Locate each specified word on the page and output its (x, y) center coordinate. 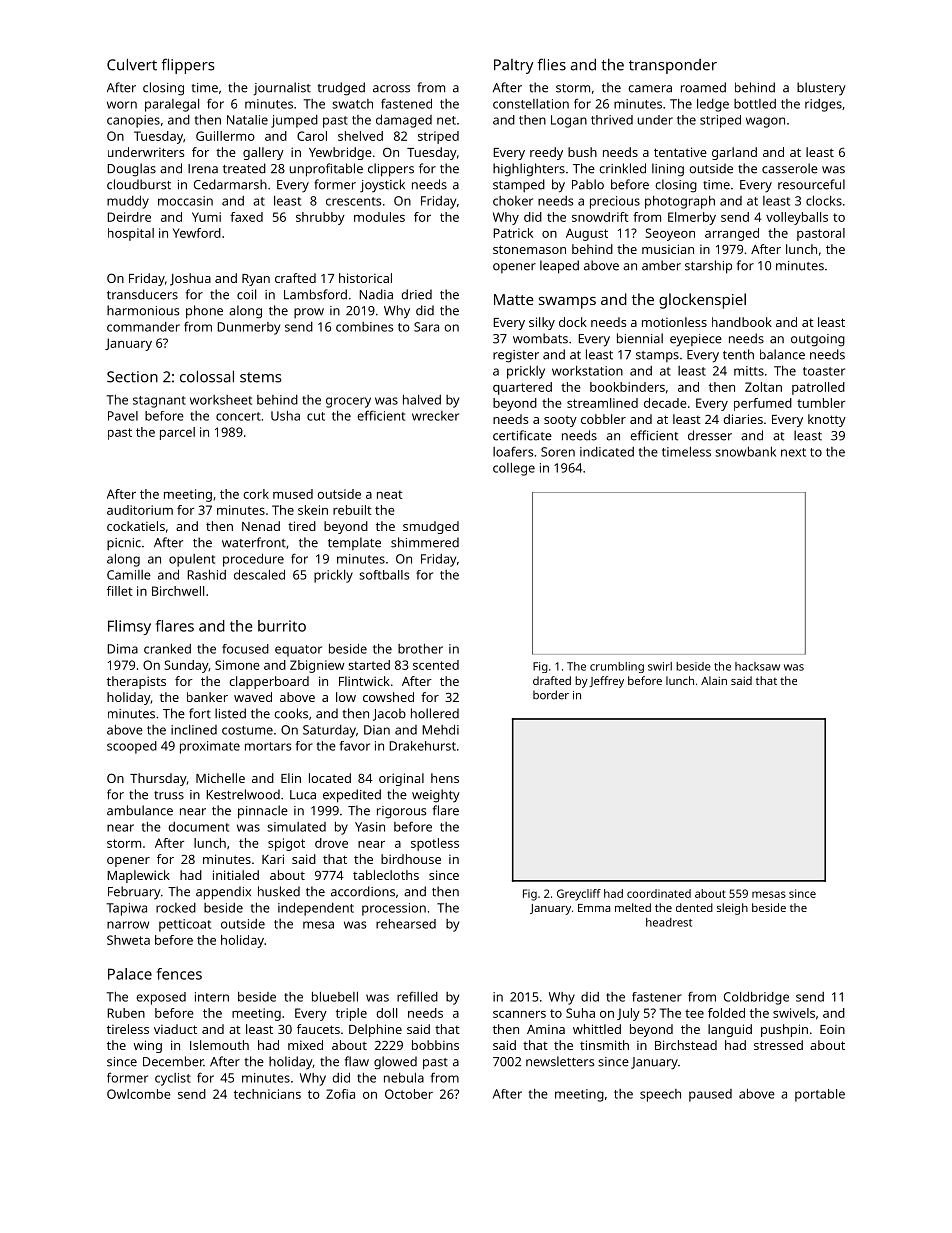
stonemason (529, 249)
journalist (282, 89)
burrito (282, 626)
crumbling (617, 667)
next (793, 452)
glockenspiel (702, 301)
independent (316, 909)
